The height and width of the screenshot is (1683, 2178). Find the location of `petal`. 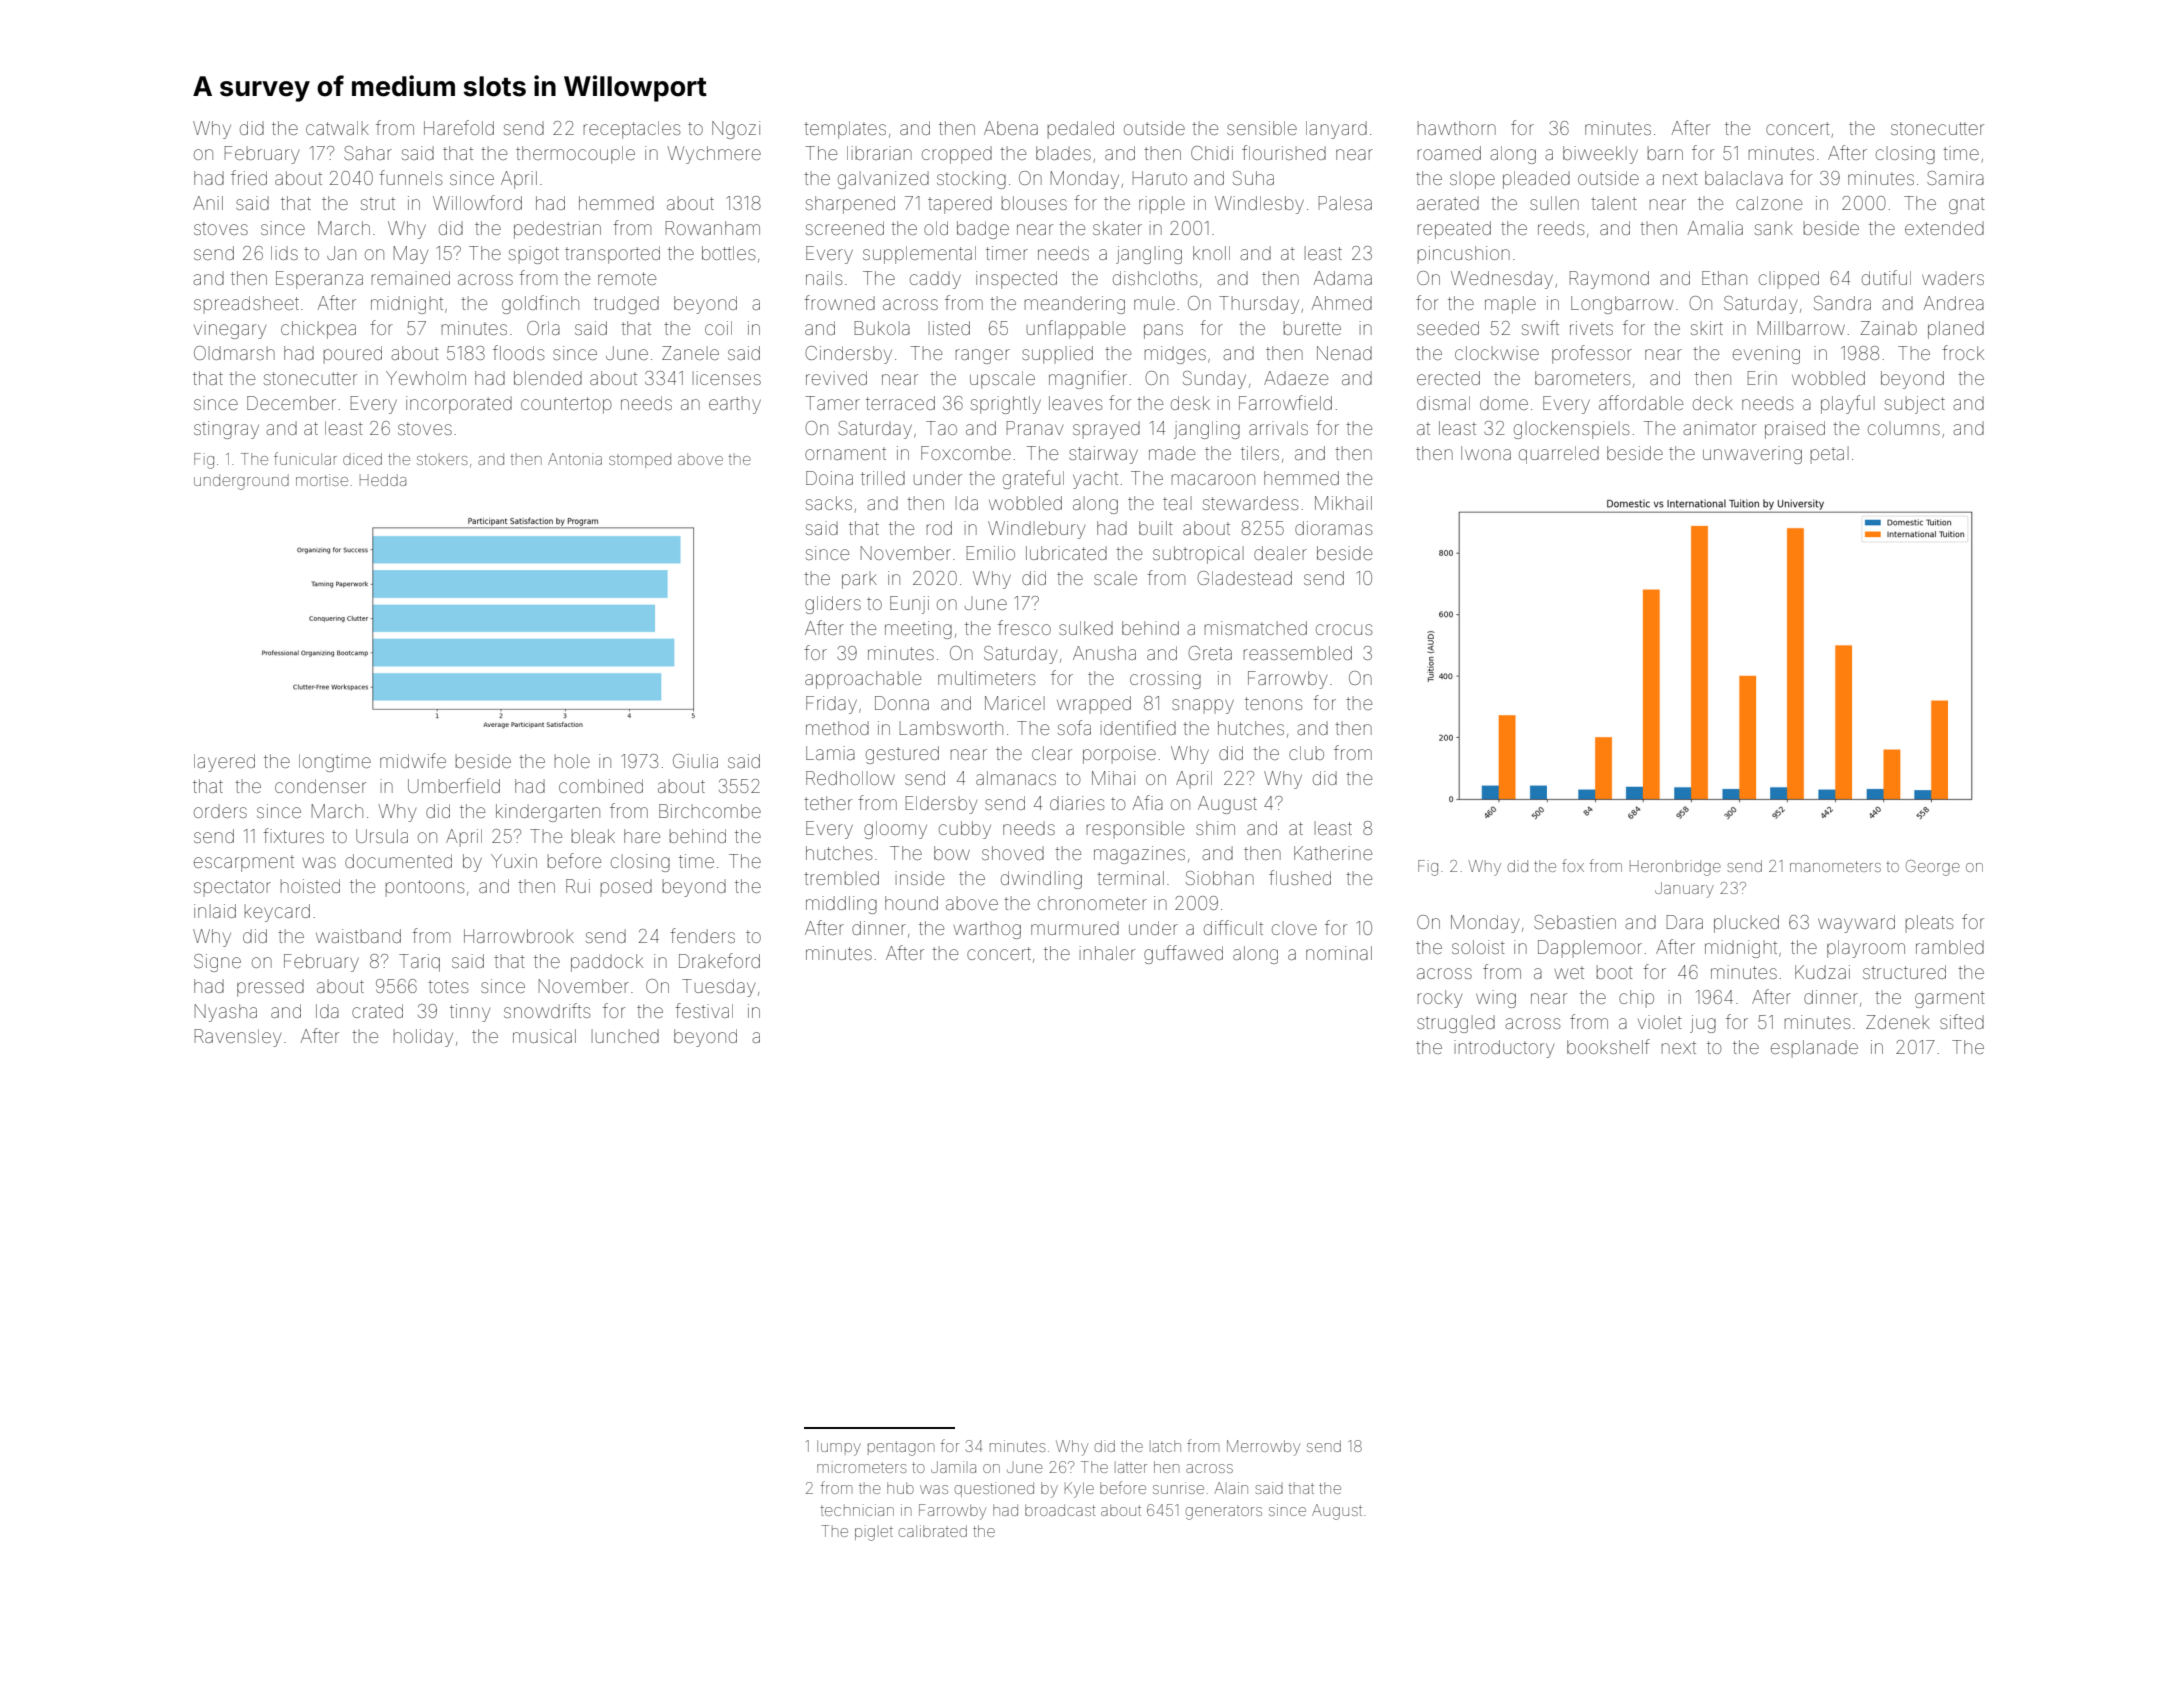

petal is located at coordinates (1830, 455).
